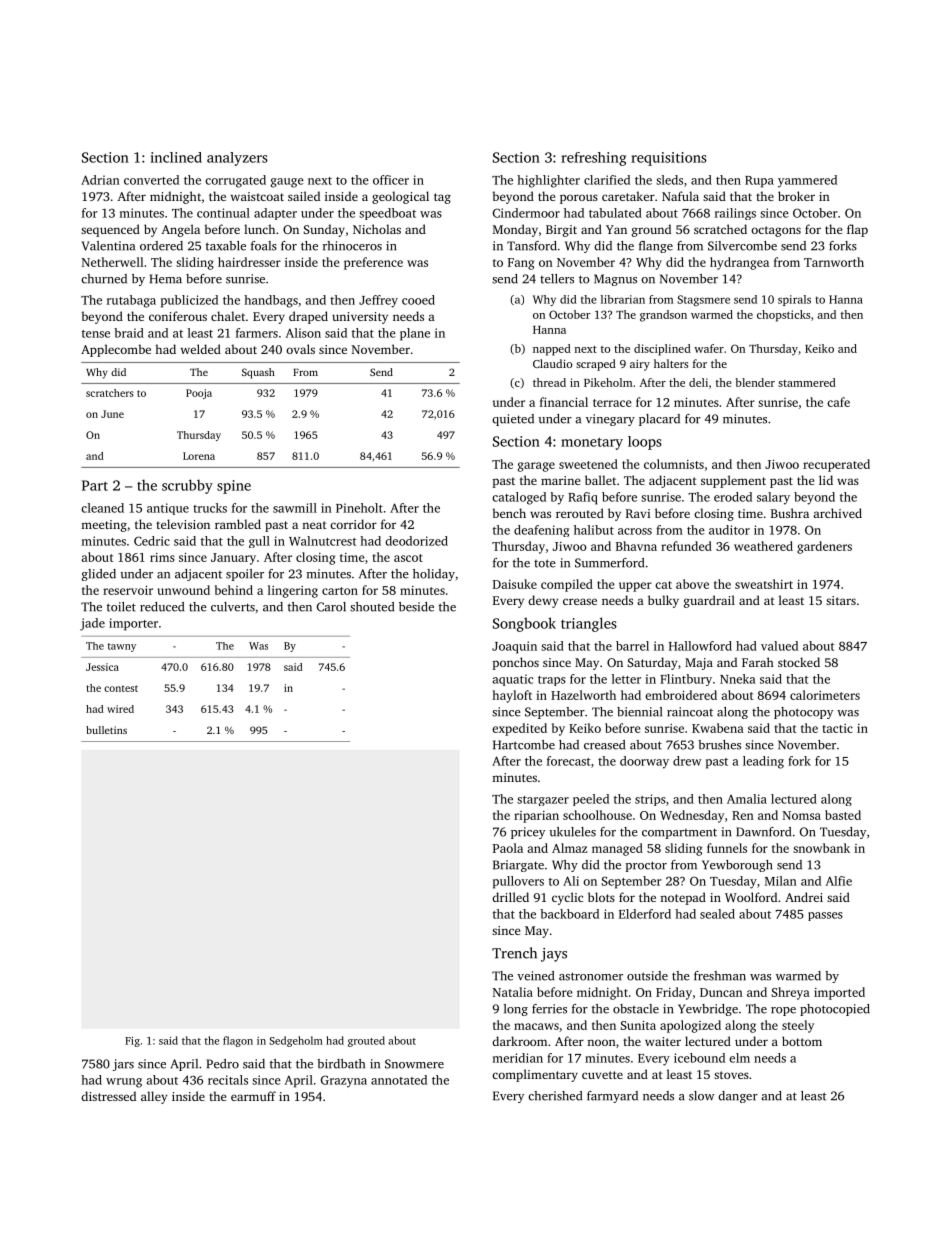 This screenshot has width=952, height=1233. What do you see at coordinates (259, 229) in the screenshot?
I see `lunch` at bounding box center [259, 229].
